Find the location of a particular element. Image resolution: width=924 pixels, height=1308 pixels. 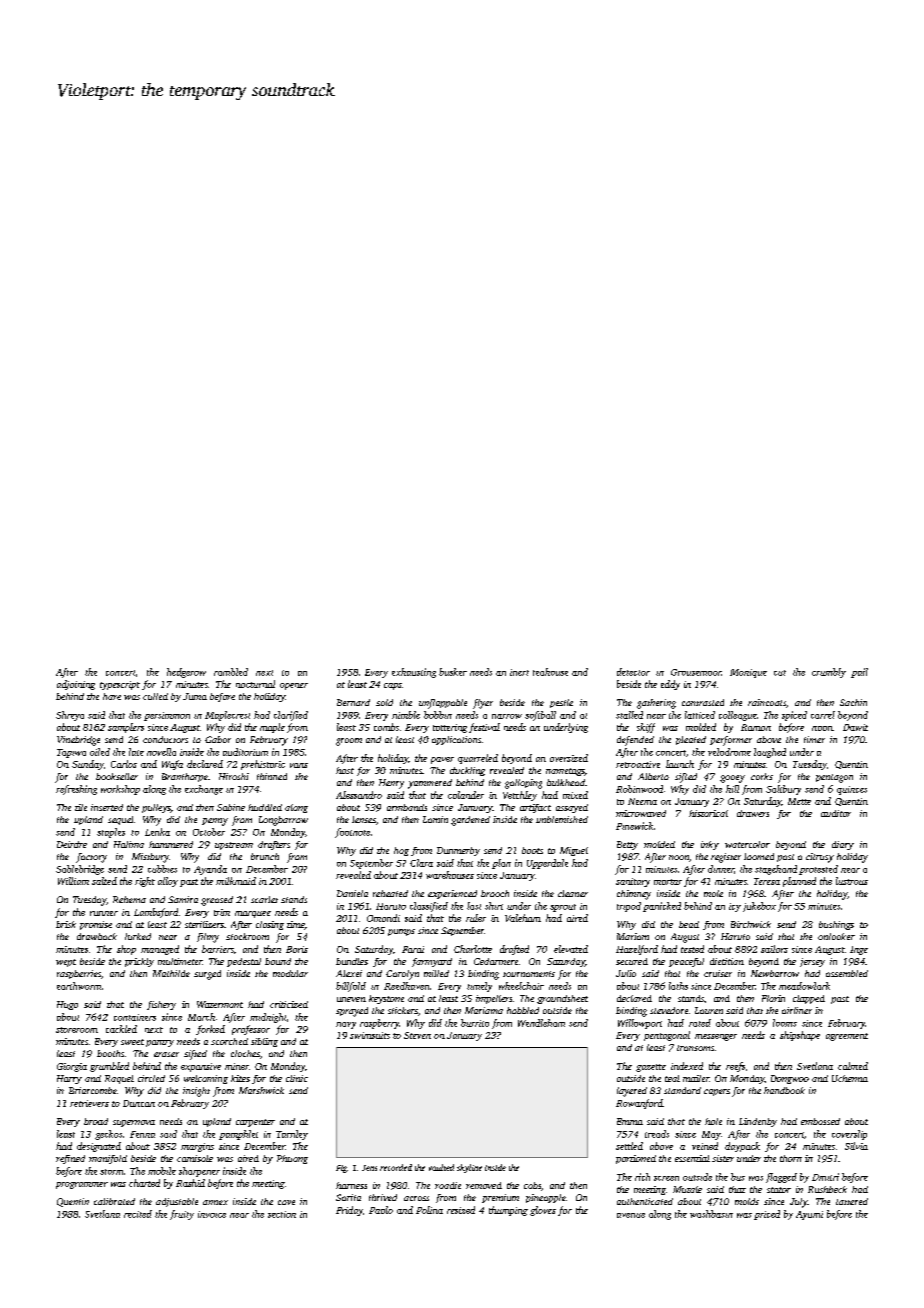

milkmaid is located at coordinates (236, 881).
